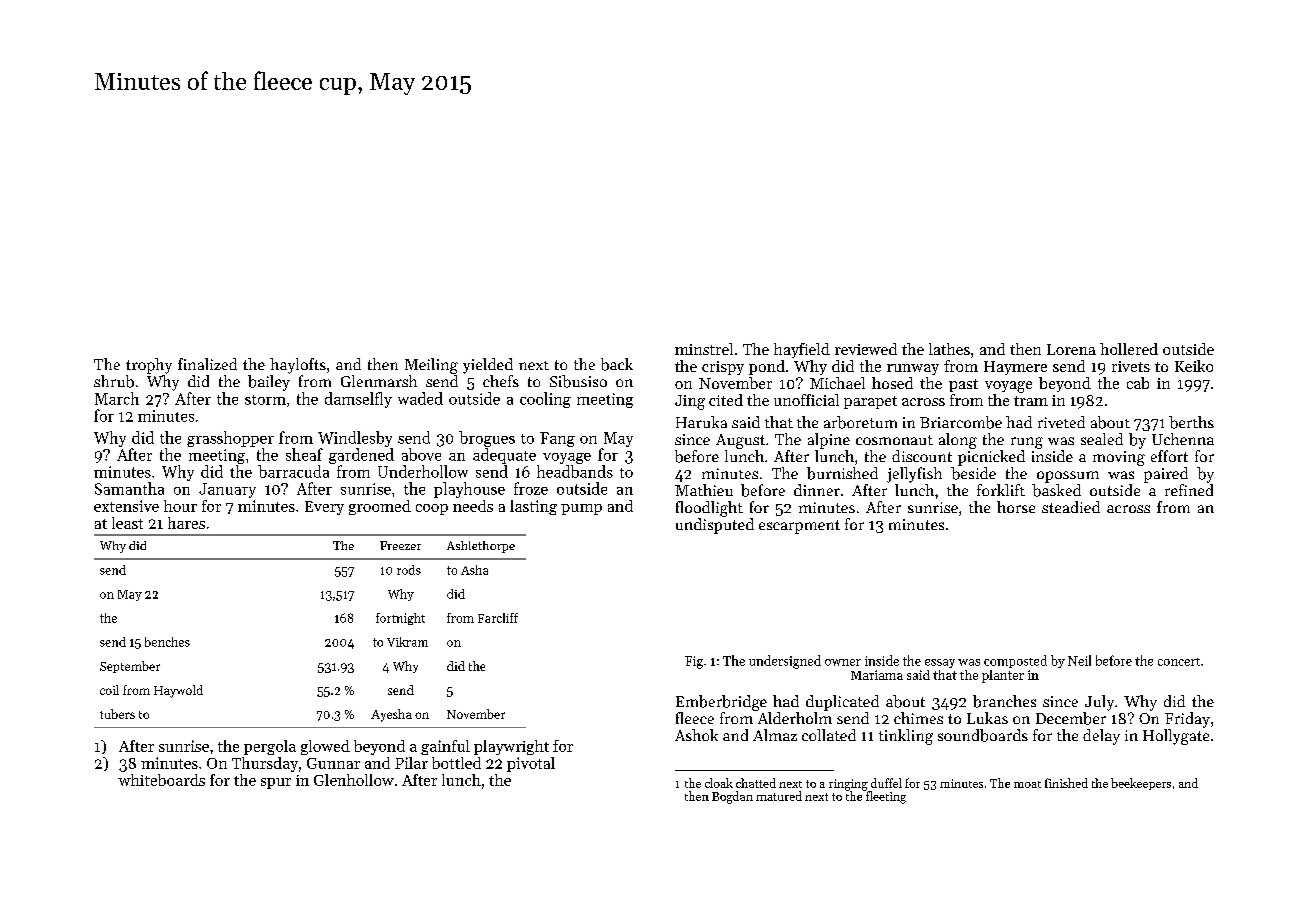 The image size is (1308, 924). Describe the element at coordinates (1179, 662) in the page. I see `concert` at that location.
